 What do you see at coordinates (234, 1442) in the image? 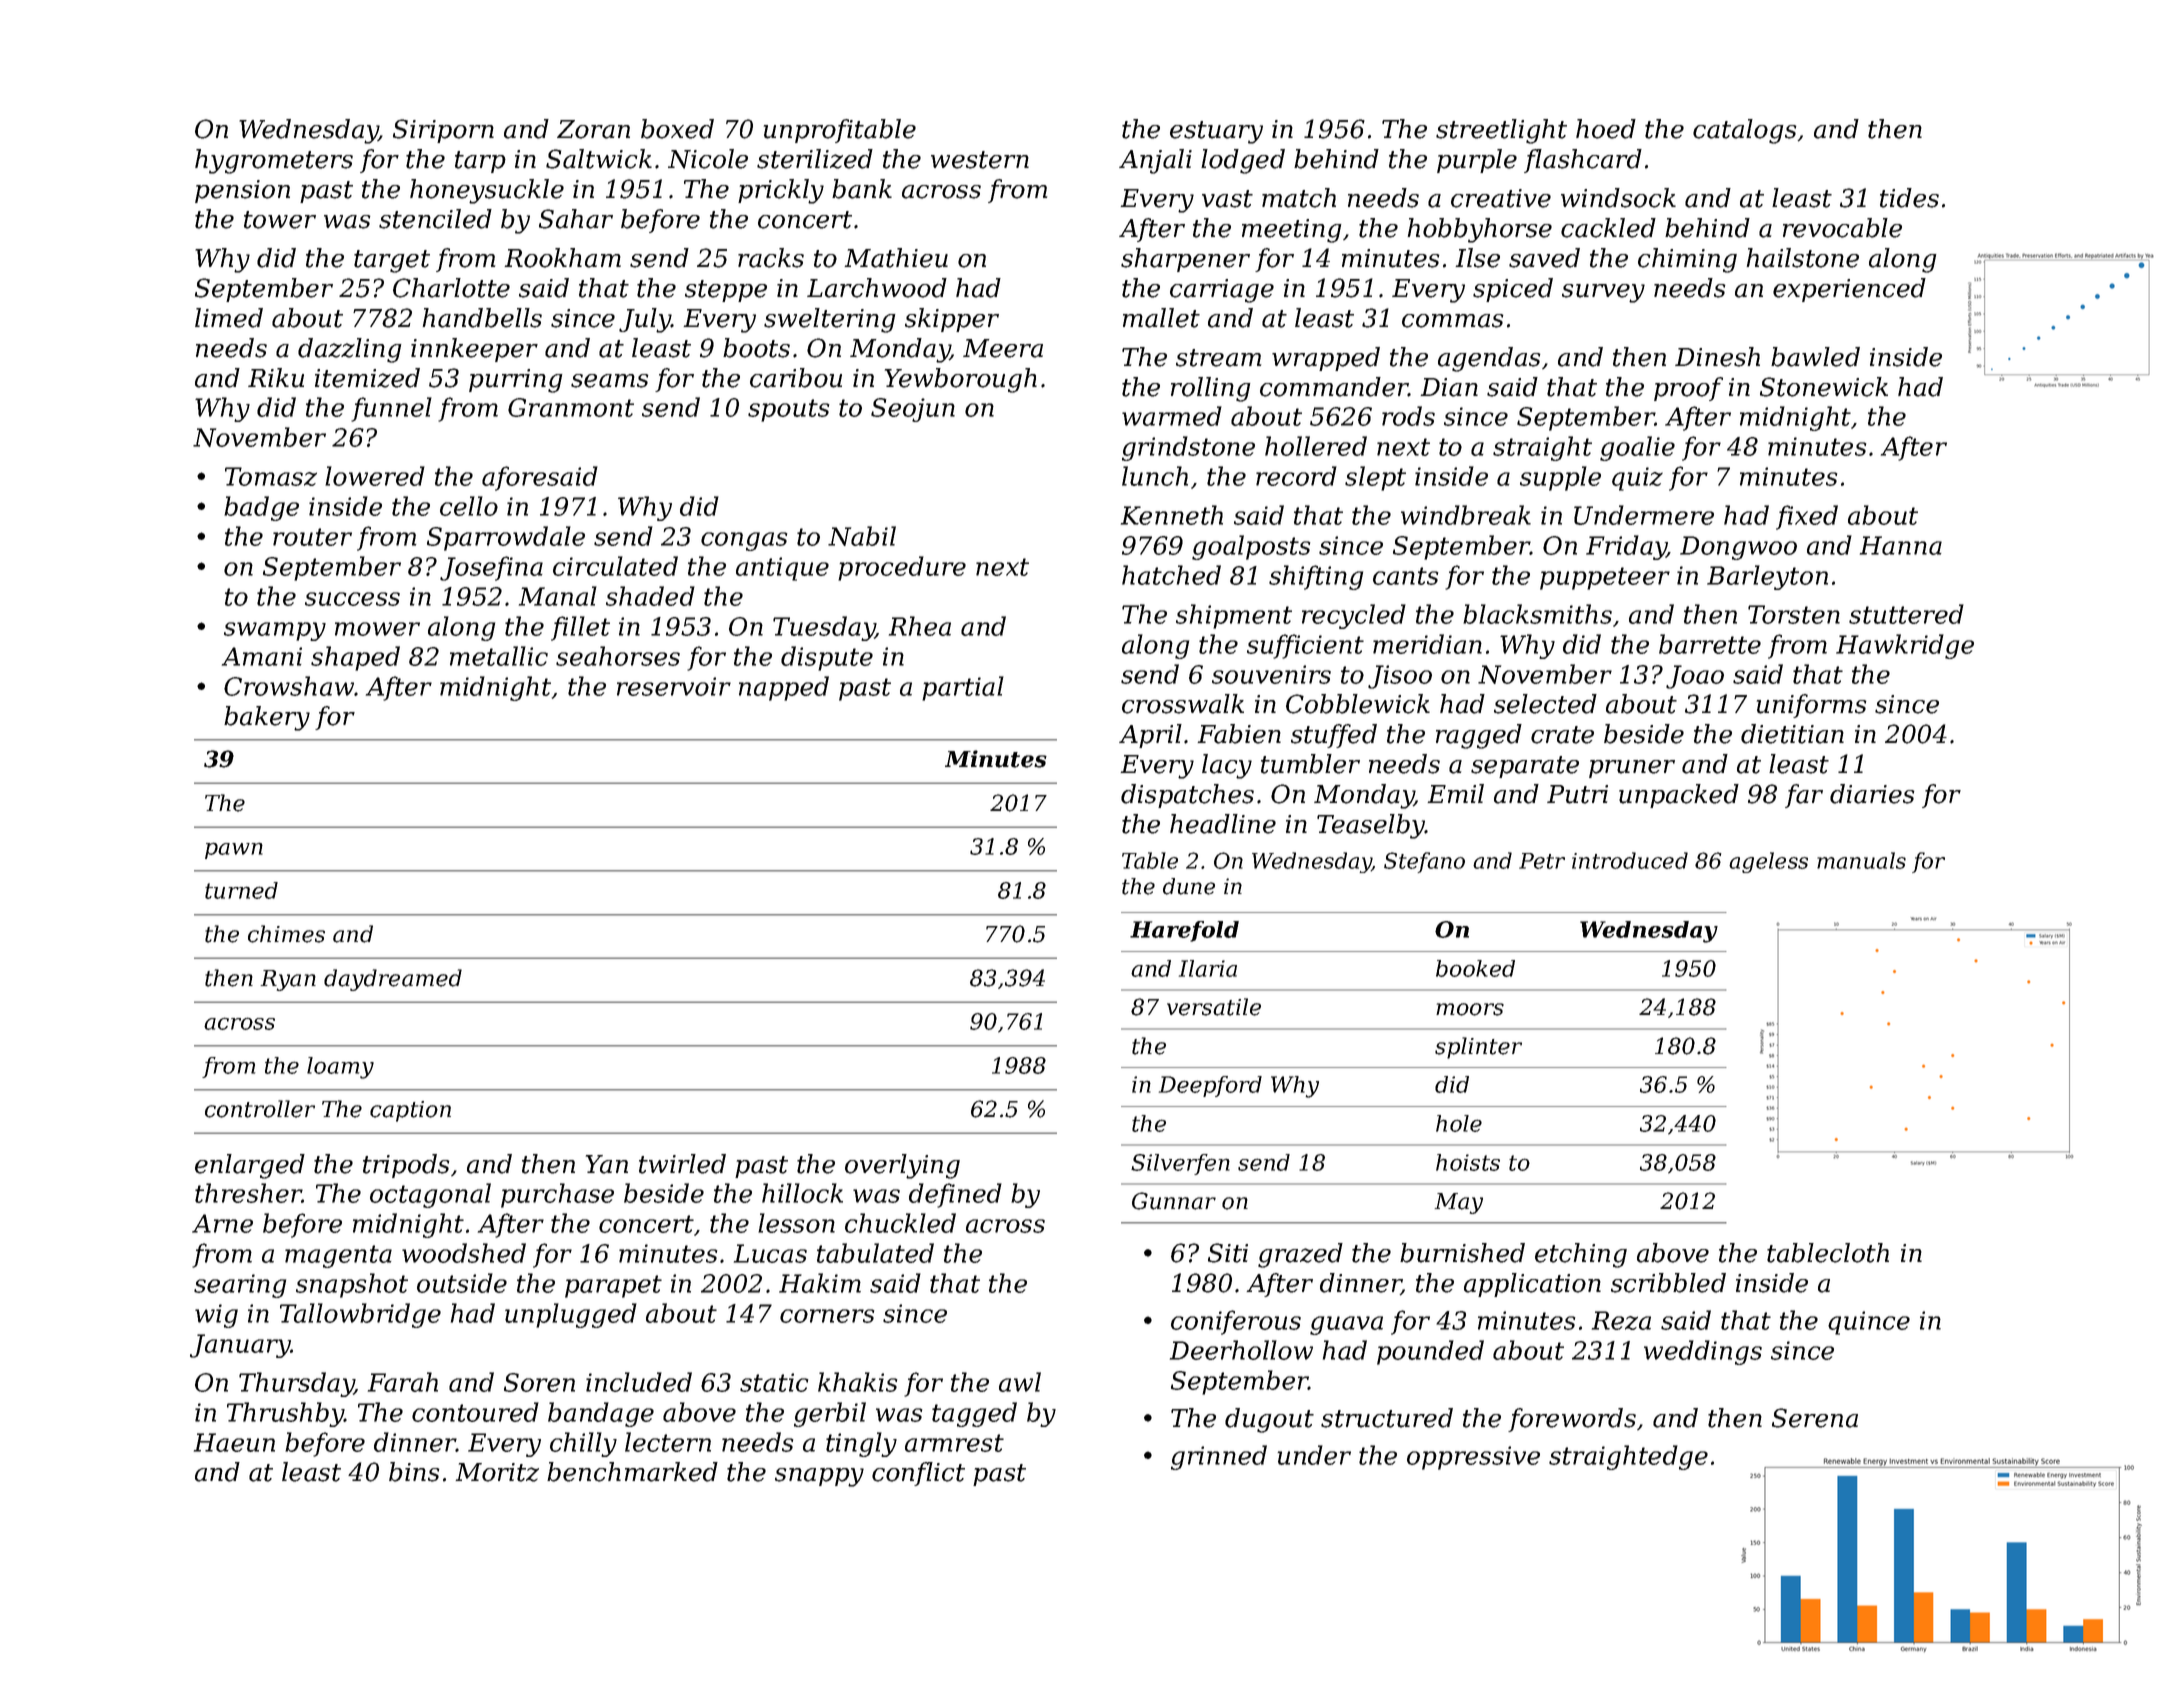
I see `Haeun` at bounding box center [234, 1442].
